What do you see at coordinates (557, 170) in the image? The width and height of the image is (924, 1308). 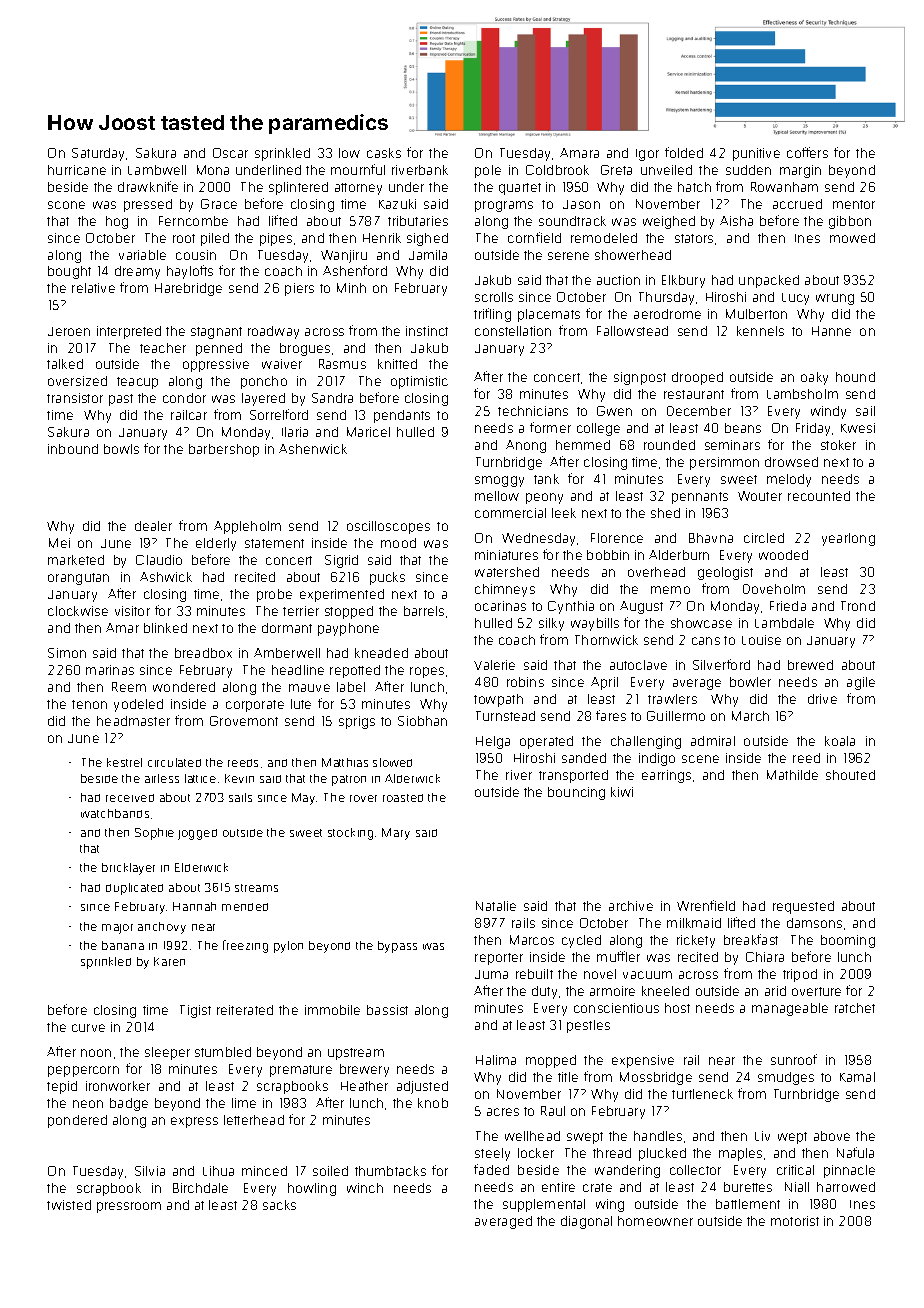 I see `Coldbrook` at bounding box center [557, 170].
